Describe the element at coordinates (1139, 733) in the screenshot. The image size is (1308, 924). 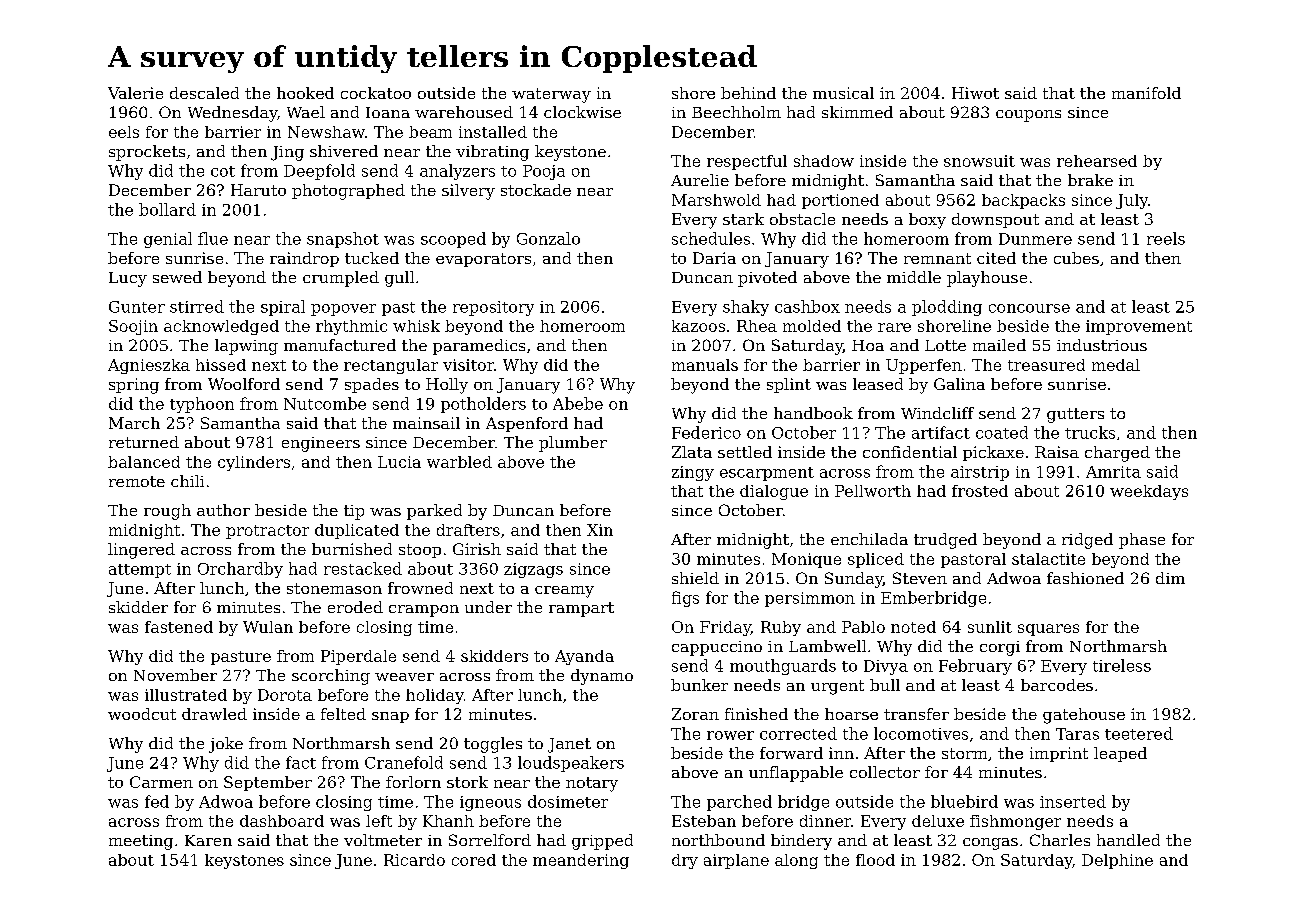
I see `teetered` at that location.
